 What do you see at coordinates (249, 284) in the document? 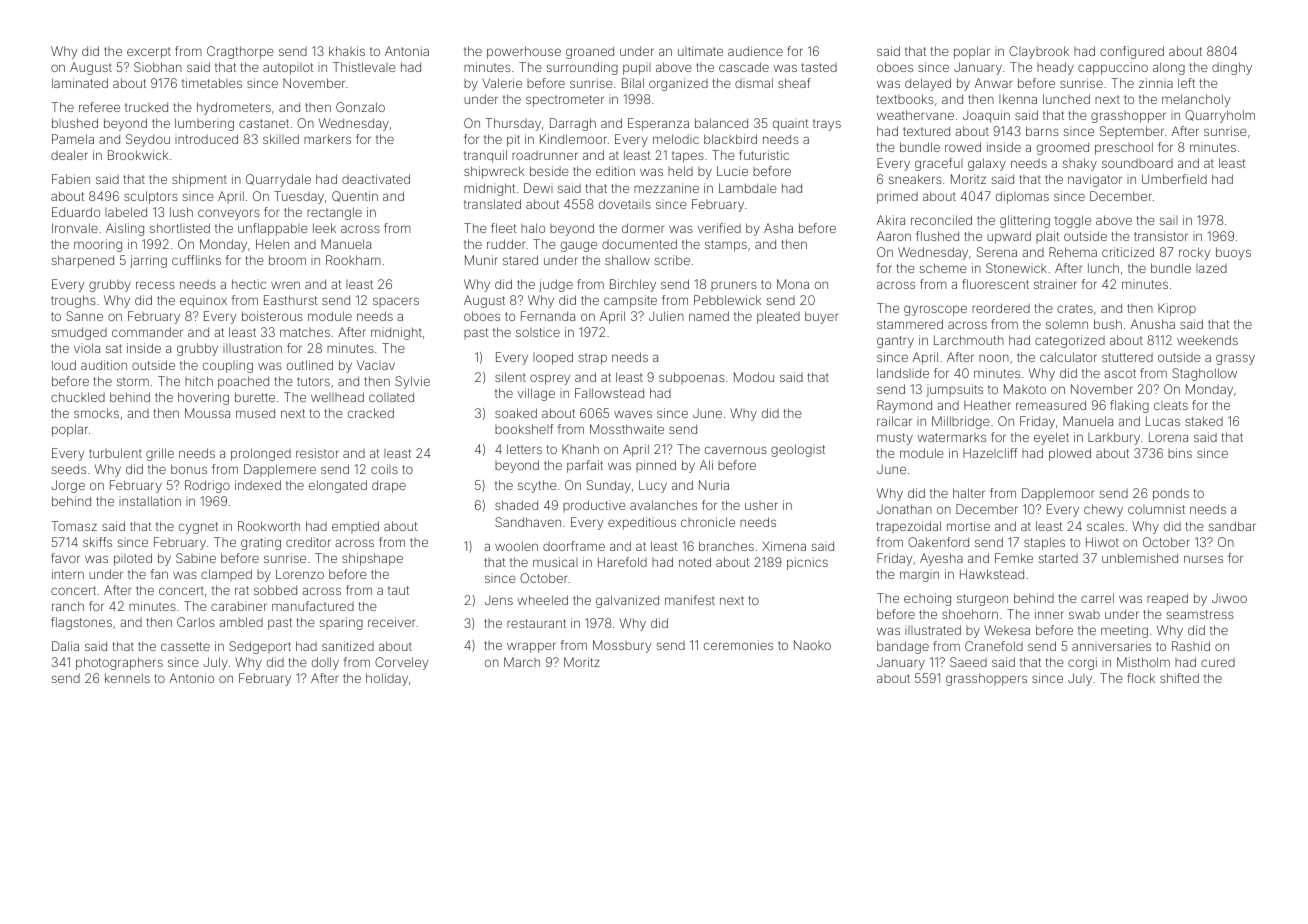
I see `hectic` at bounding box center [249, 284].
